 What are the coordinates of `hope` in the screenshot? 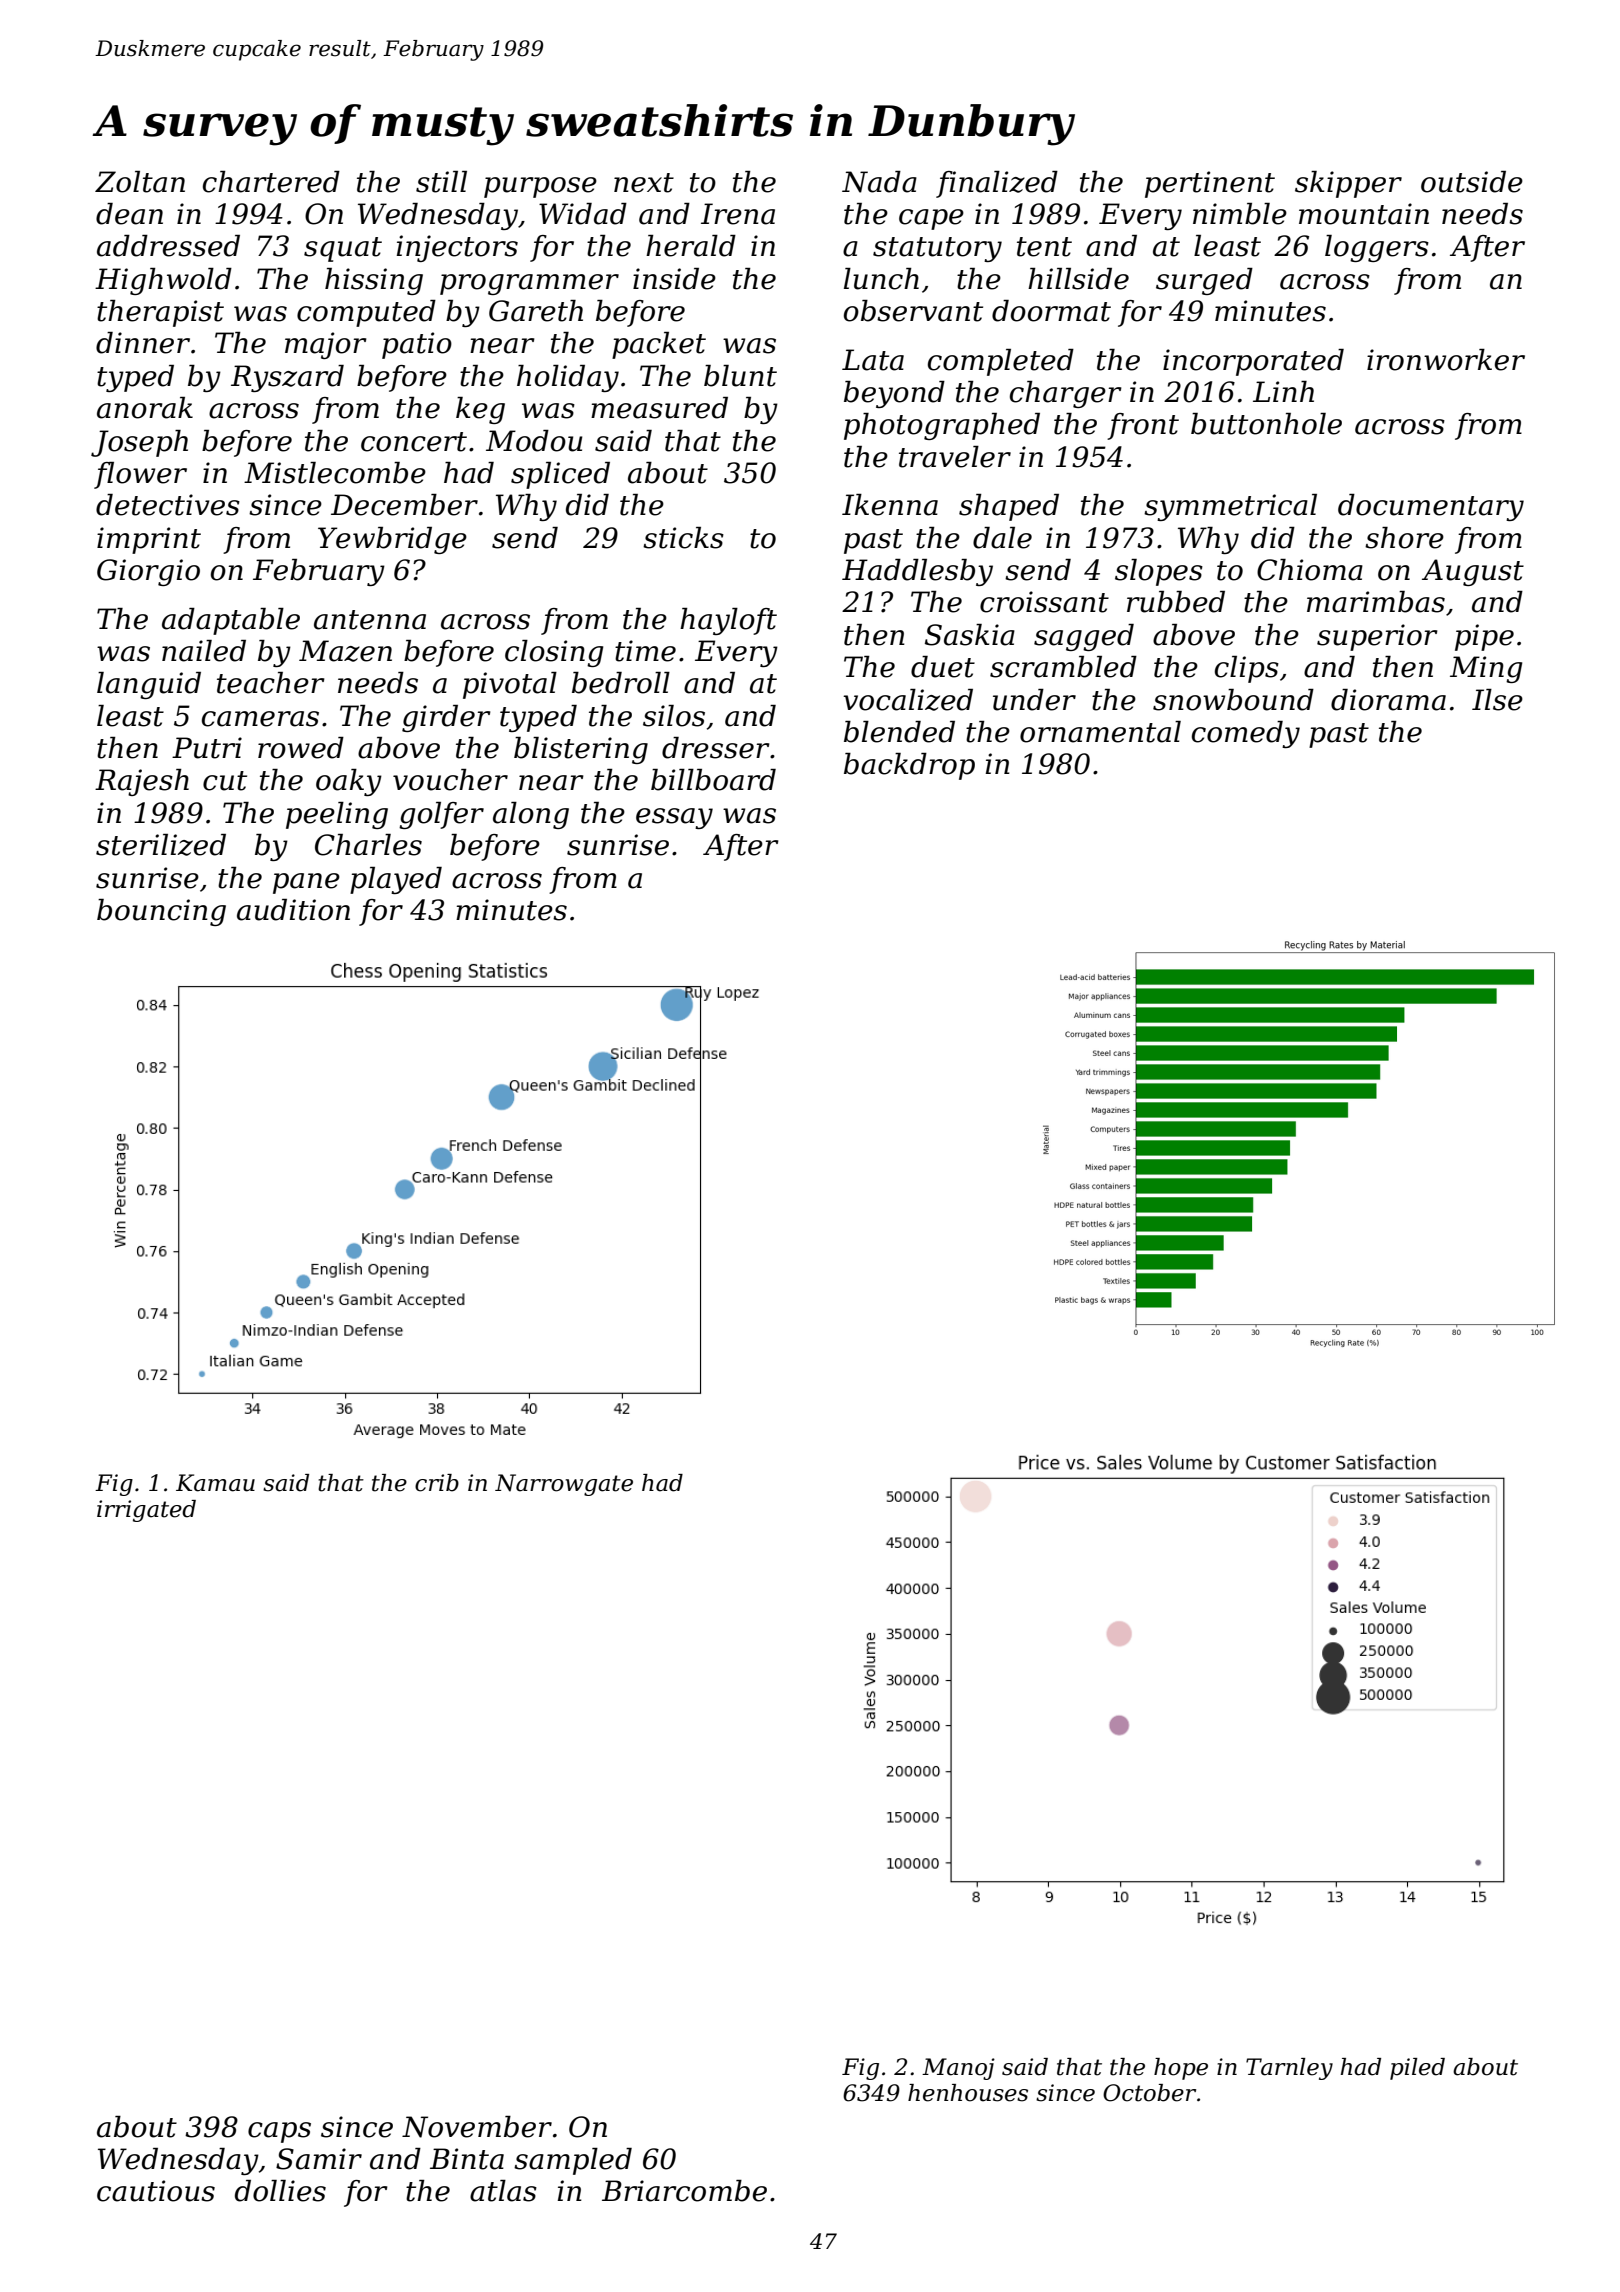 It's located at (1181, 2069).
